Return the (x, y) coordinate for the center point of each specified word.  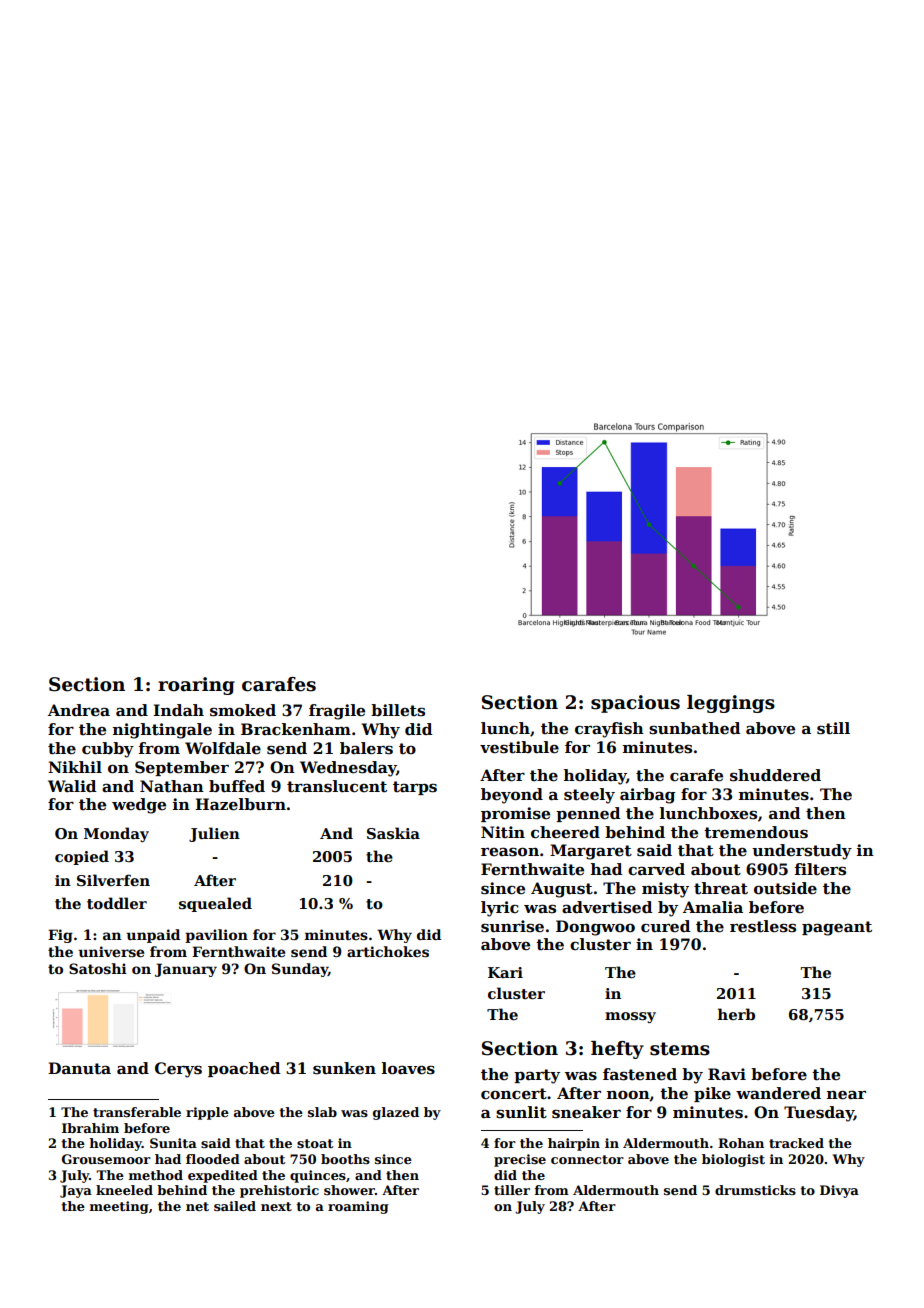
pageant (837, 928)
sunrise (512, 926)
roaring (196, 686)
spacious (635, 704)
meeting (119, 1207)
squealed (215, 904)
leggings (731, 704)
